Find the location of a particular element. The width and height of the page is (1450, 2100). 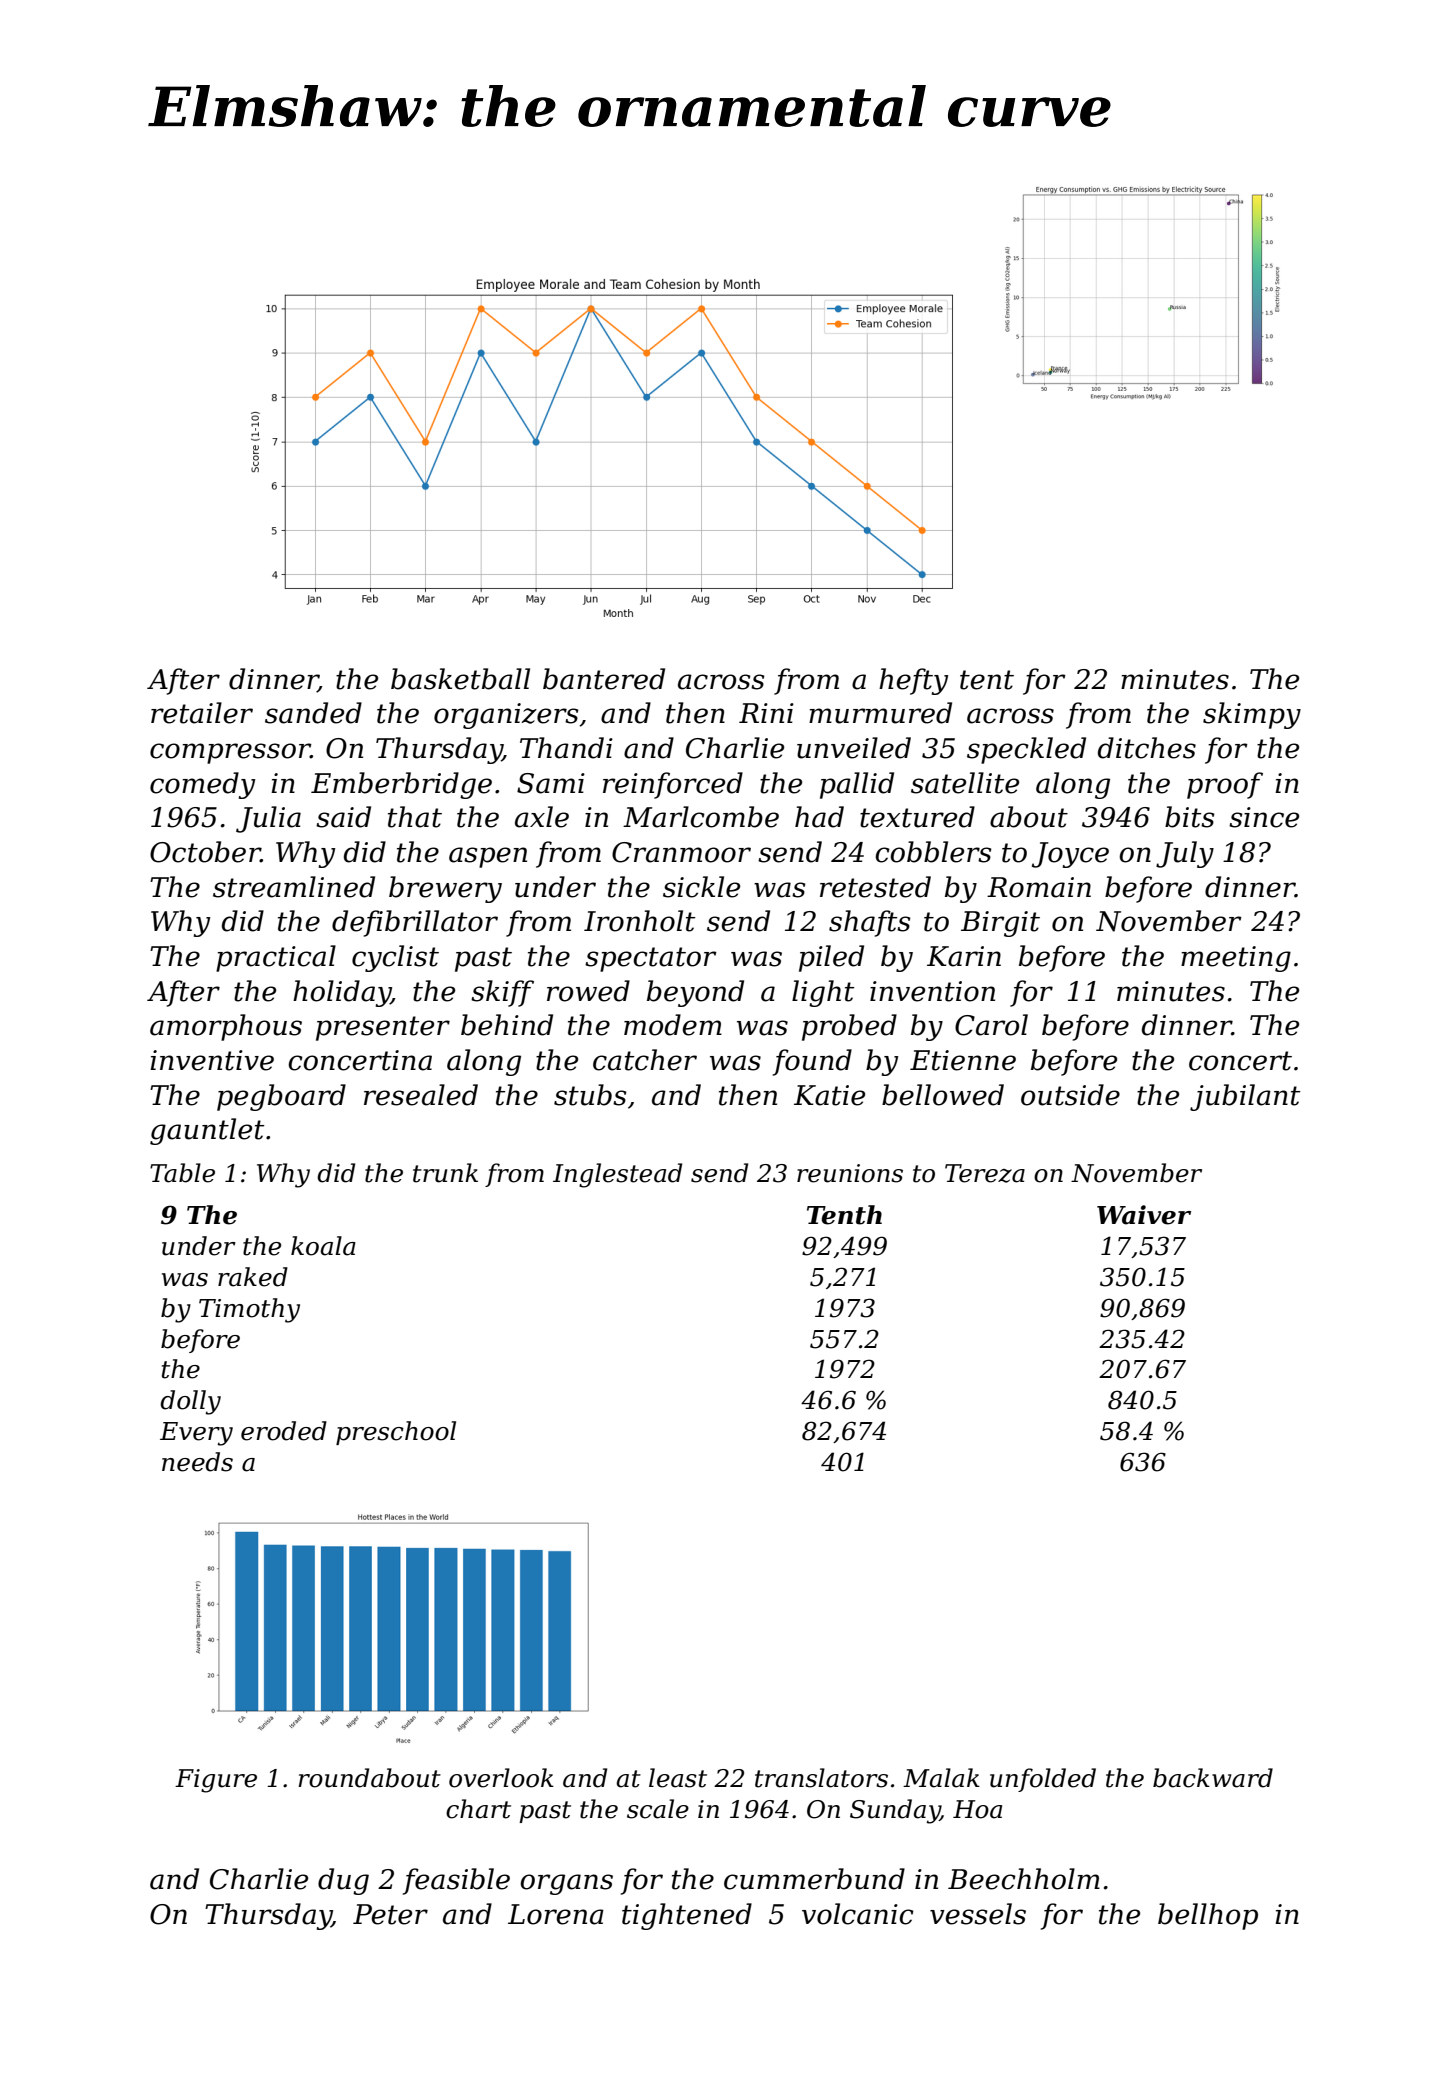

Peter is located at coordinates (390, 1914).
